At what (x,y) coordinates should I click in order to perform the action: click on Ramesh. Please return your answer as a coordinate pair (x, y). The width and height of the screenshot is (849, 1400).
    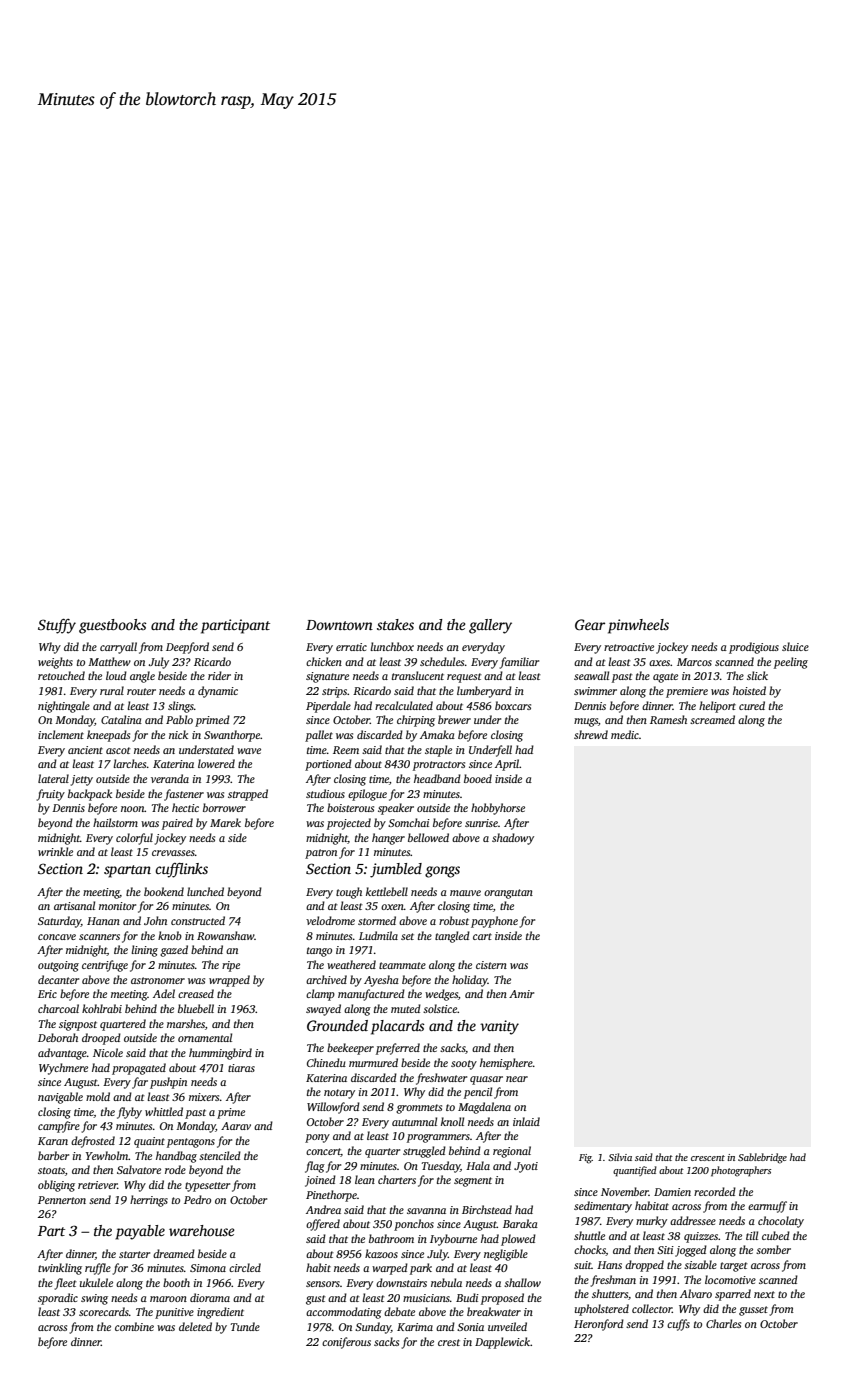
    Looking at the image, I should click on (668, 719).
